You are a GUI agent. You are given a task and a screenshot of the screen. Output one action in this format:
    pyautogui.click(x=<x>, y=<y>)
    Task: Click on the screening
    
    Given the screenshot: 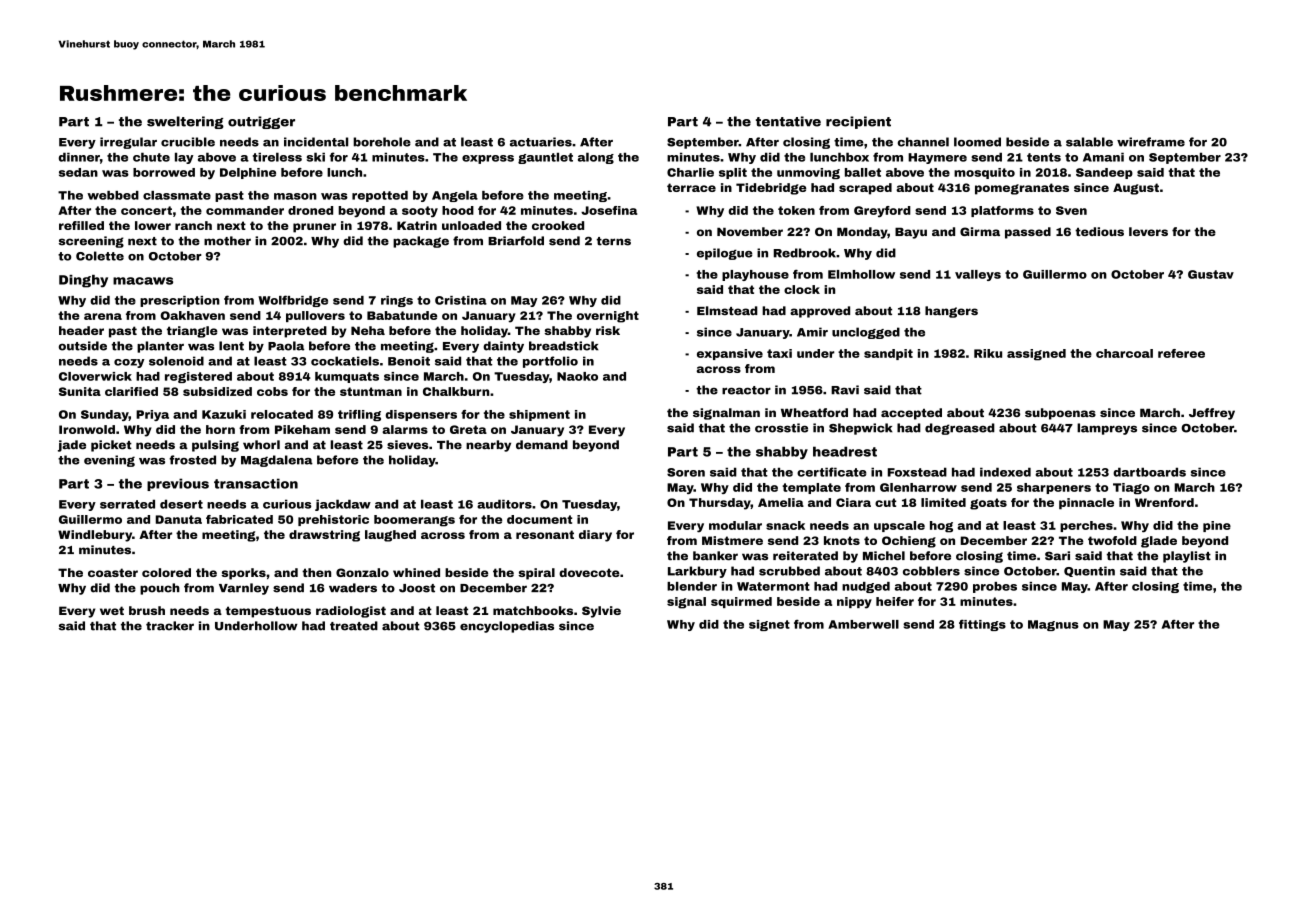 What is the action you would take?
    pyautogui.click(x=91, y=242)
